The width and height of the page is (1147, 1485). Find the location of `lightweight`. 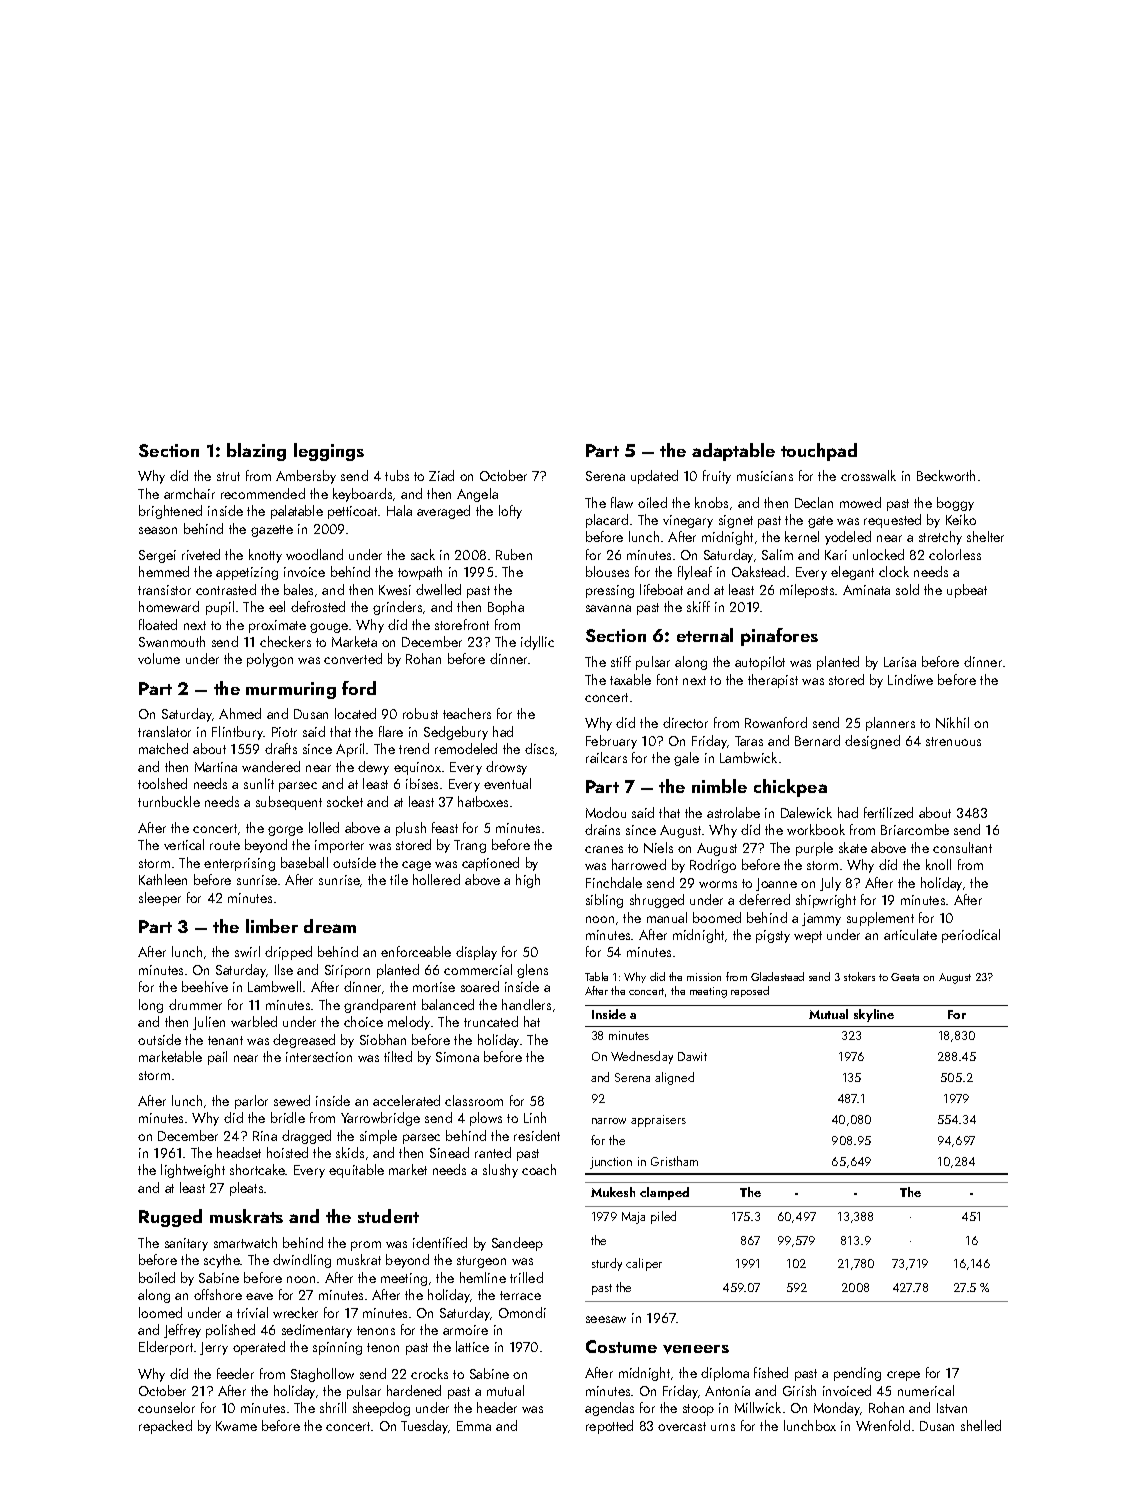

lightweight is located at coordinates (193, 1171).
